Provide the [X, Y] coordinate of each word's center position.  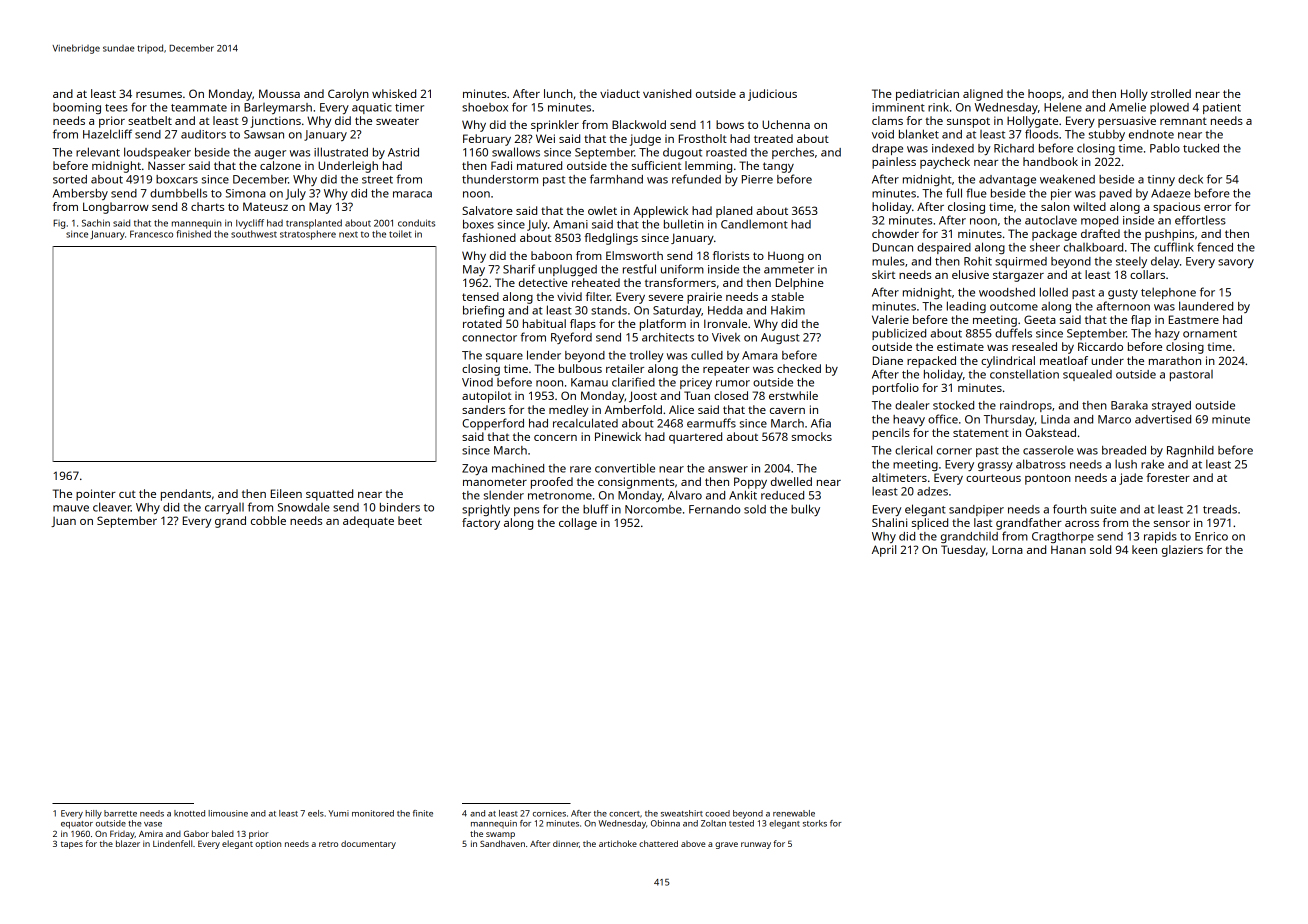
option [268, 845]
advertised [1163, 419]
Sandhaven [502, 843]
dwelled [791, 481]
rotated [482, 323]
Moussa [279, 93]
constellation [1024, 374]
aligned [983, 95]
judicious [772, 95]
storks [815, 823]
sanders [483, 409]
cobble [268, 520]
